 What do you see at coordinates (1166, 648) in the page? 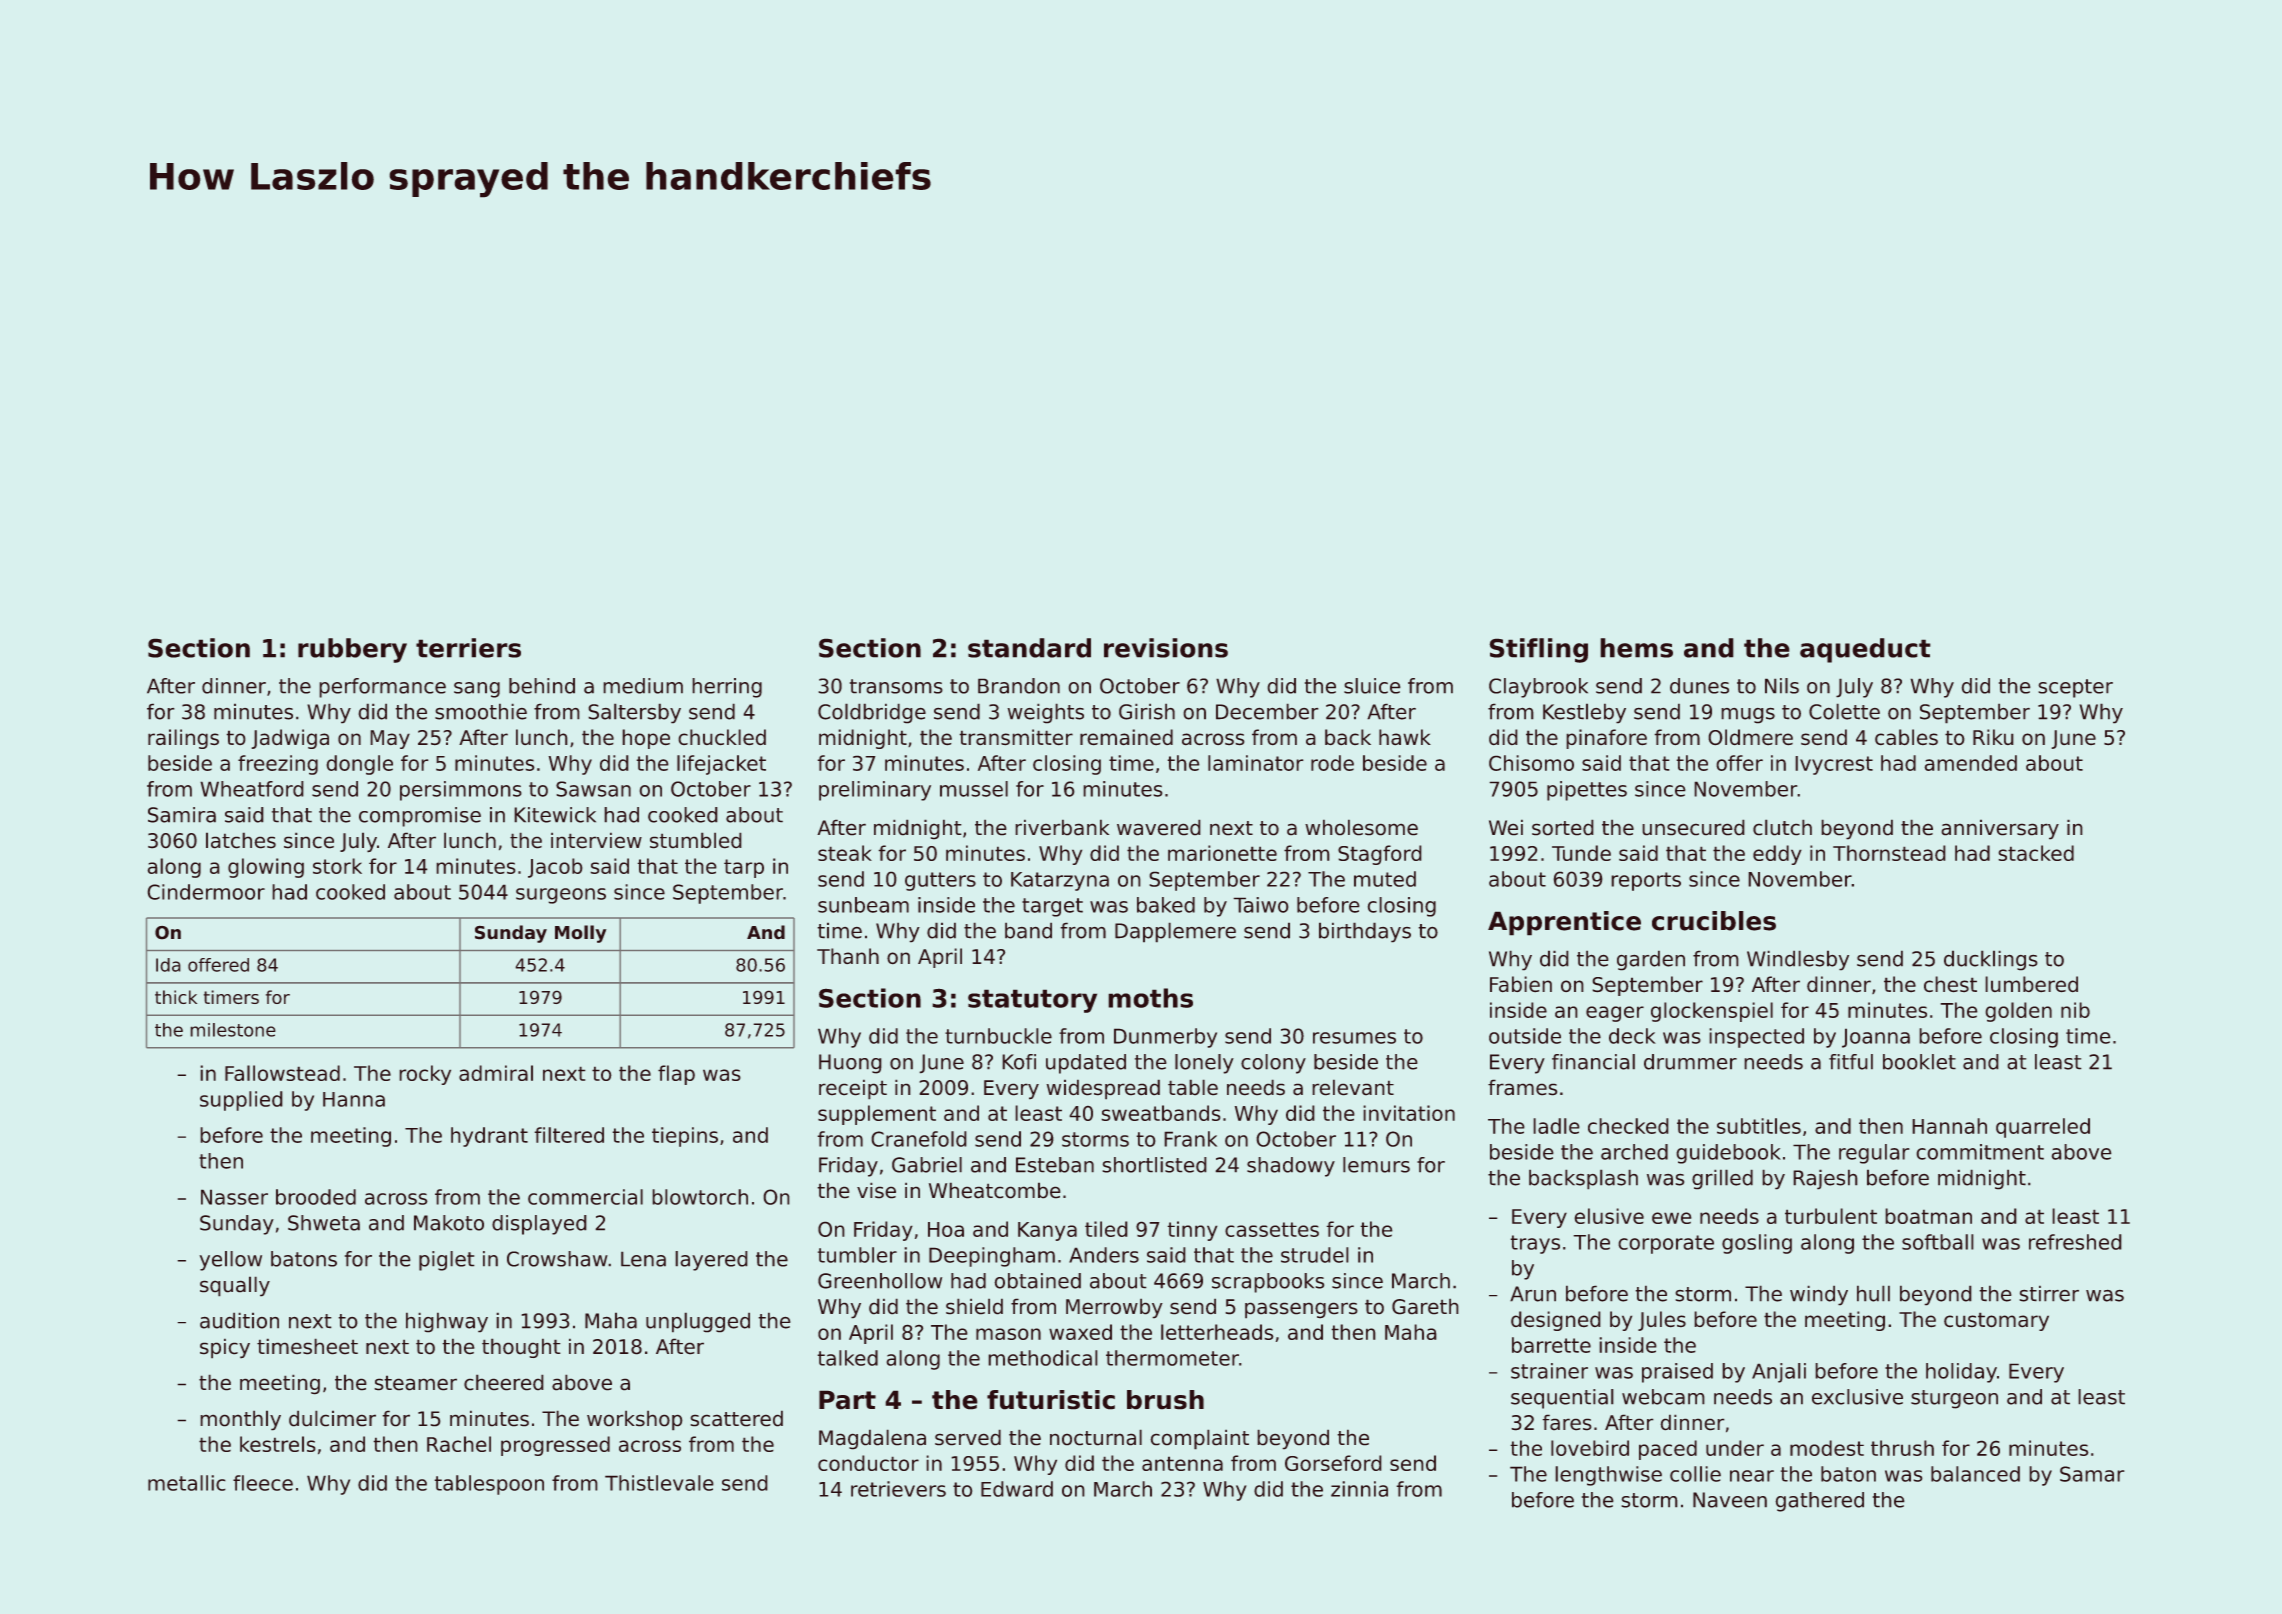
I see `revisions` at bounding box center [1166, 648].
